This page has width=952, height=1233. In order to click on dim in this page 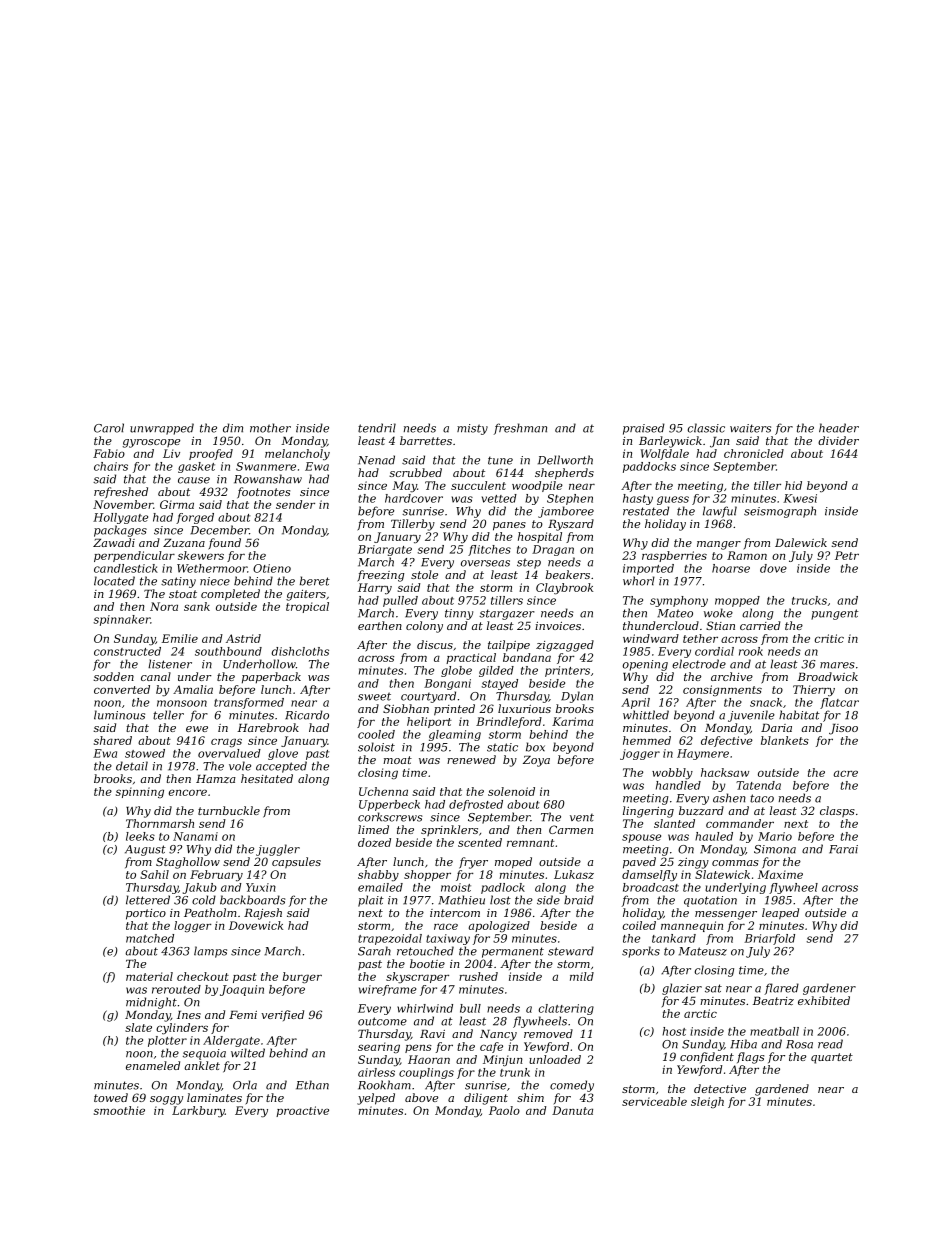, I will do `click(233, 428)`.
